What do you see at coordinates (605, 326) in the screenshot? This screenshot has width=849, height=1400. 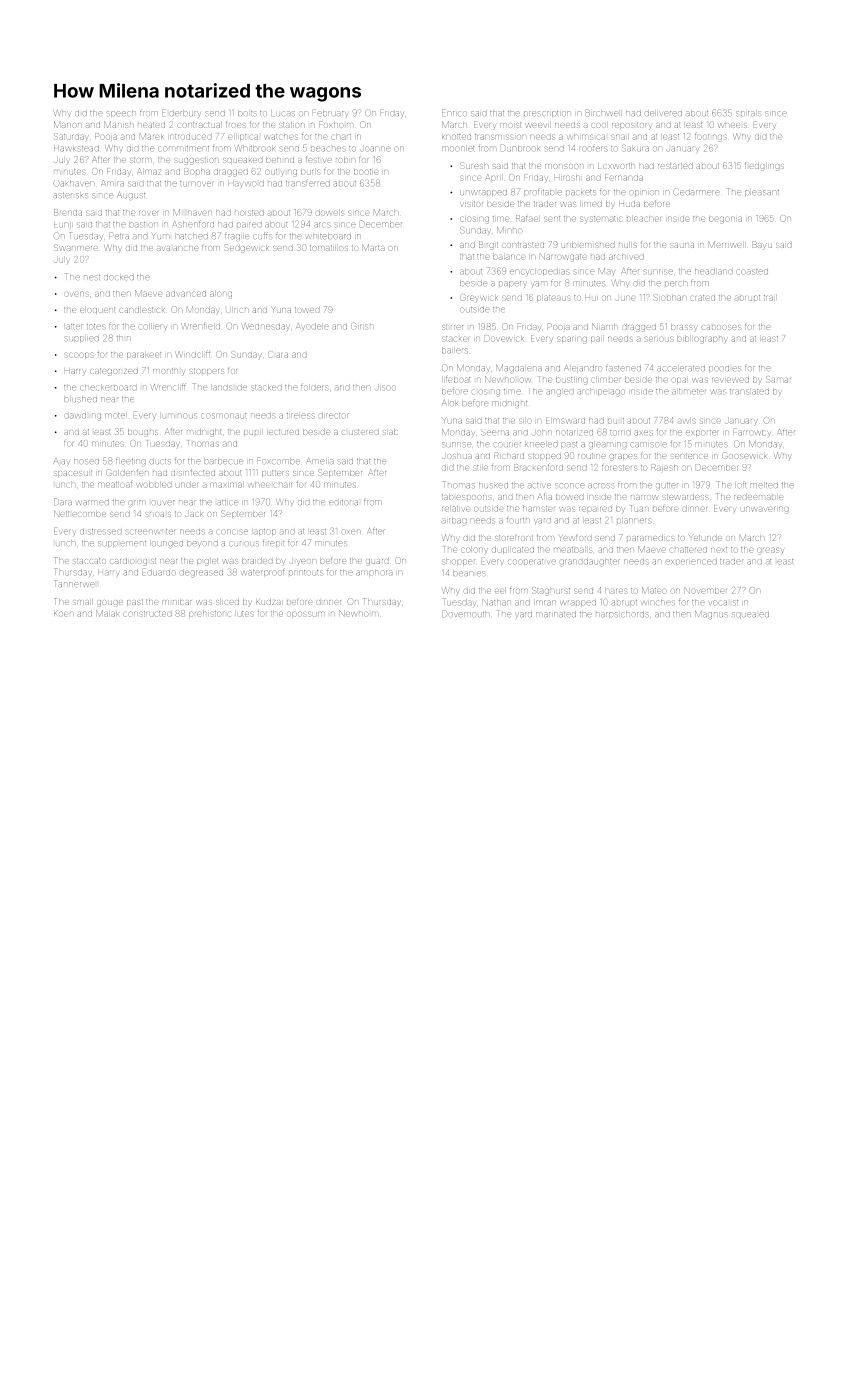 I see `Niamh` at bounding box center [605, 326].
